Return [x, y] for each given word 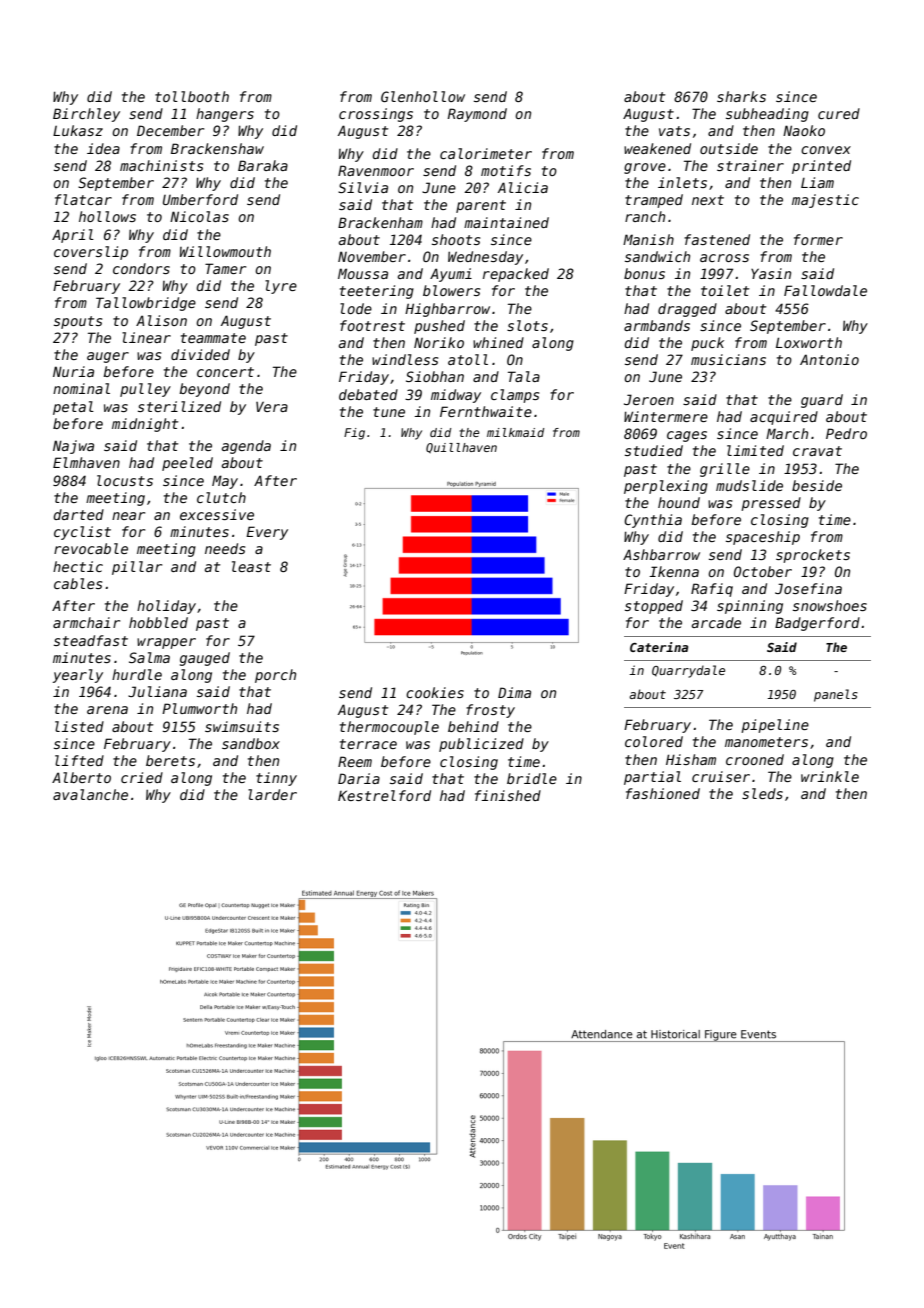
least [251, 566]
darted [78, 514]
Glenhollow [423, 96]
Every [267, 533]
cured [839, 113]
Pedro [846, 433]
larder [272, 794]
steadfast [91, 640]
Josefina [808, 588]
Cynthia [653, 521]
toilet [725, 290]
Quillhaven [461, 448]
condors [141, 268]
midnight [145, 425]
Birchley [86, 115]
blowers [451, 290]
